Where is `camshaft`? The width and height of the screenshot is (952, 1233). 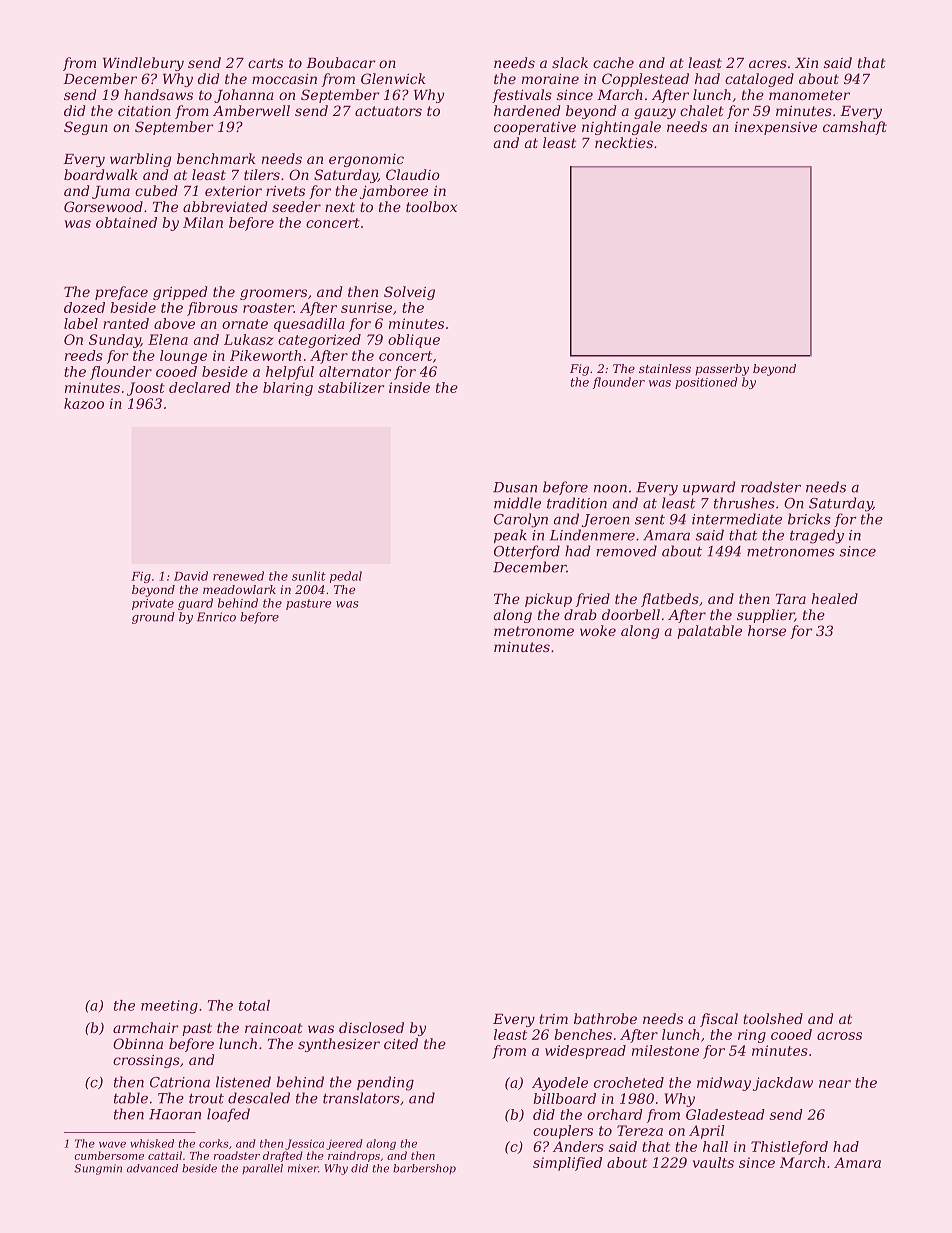 camshaft is located at coordinates (855, 128).
